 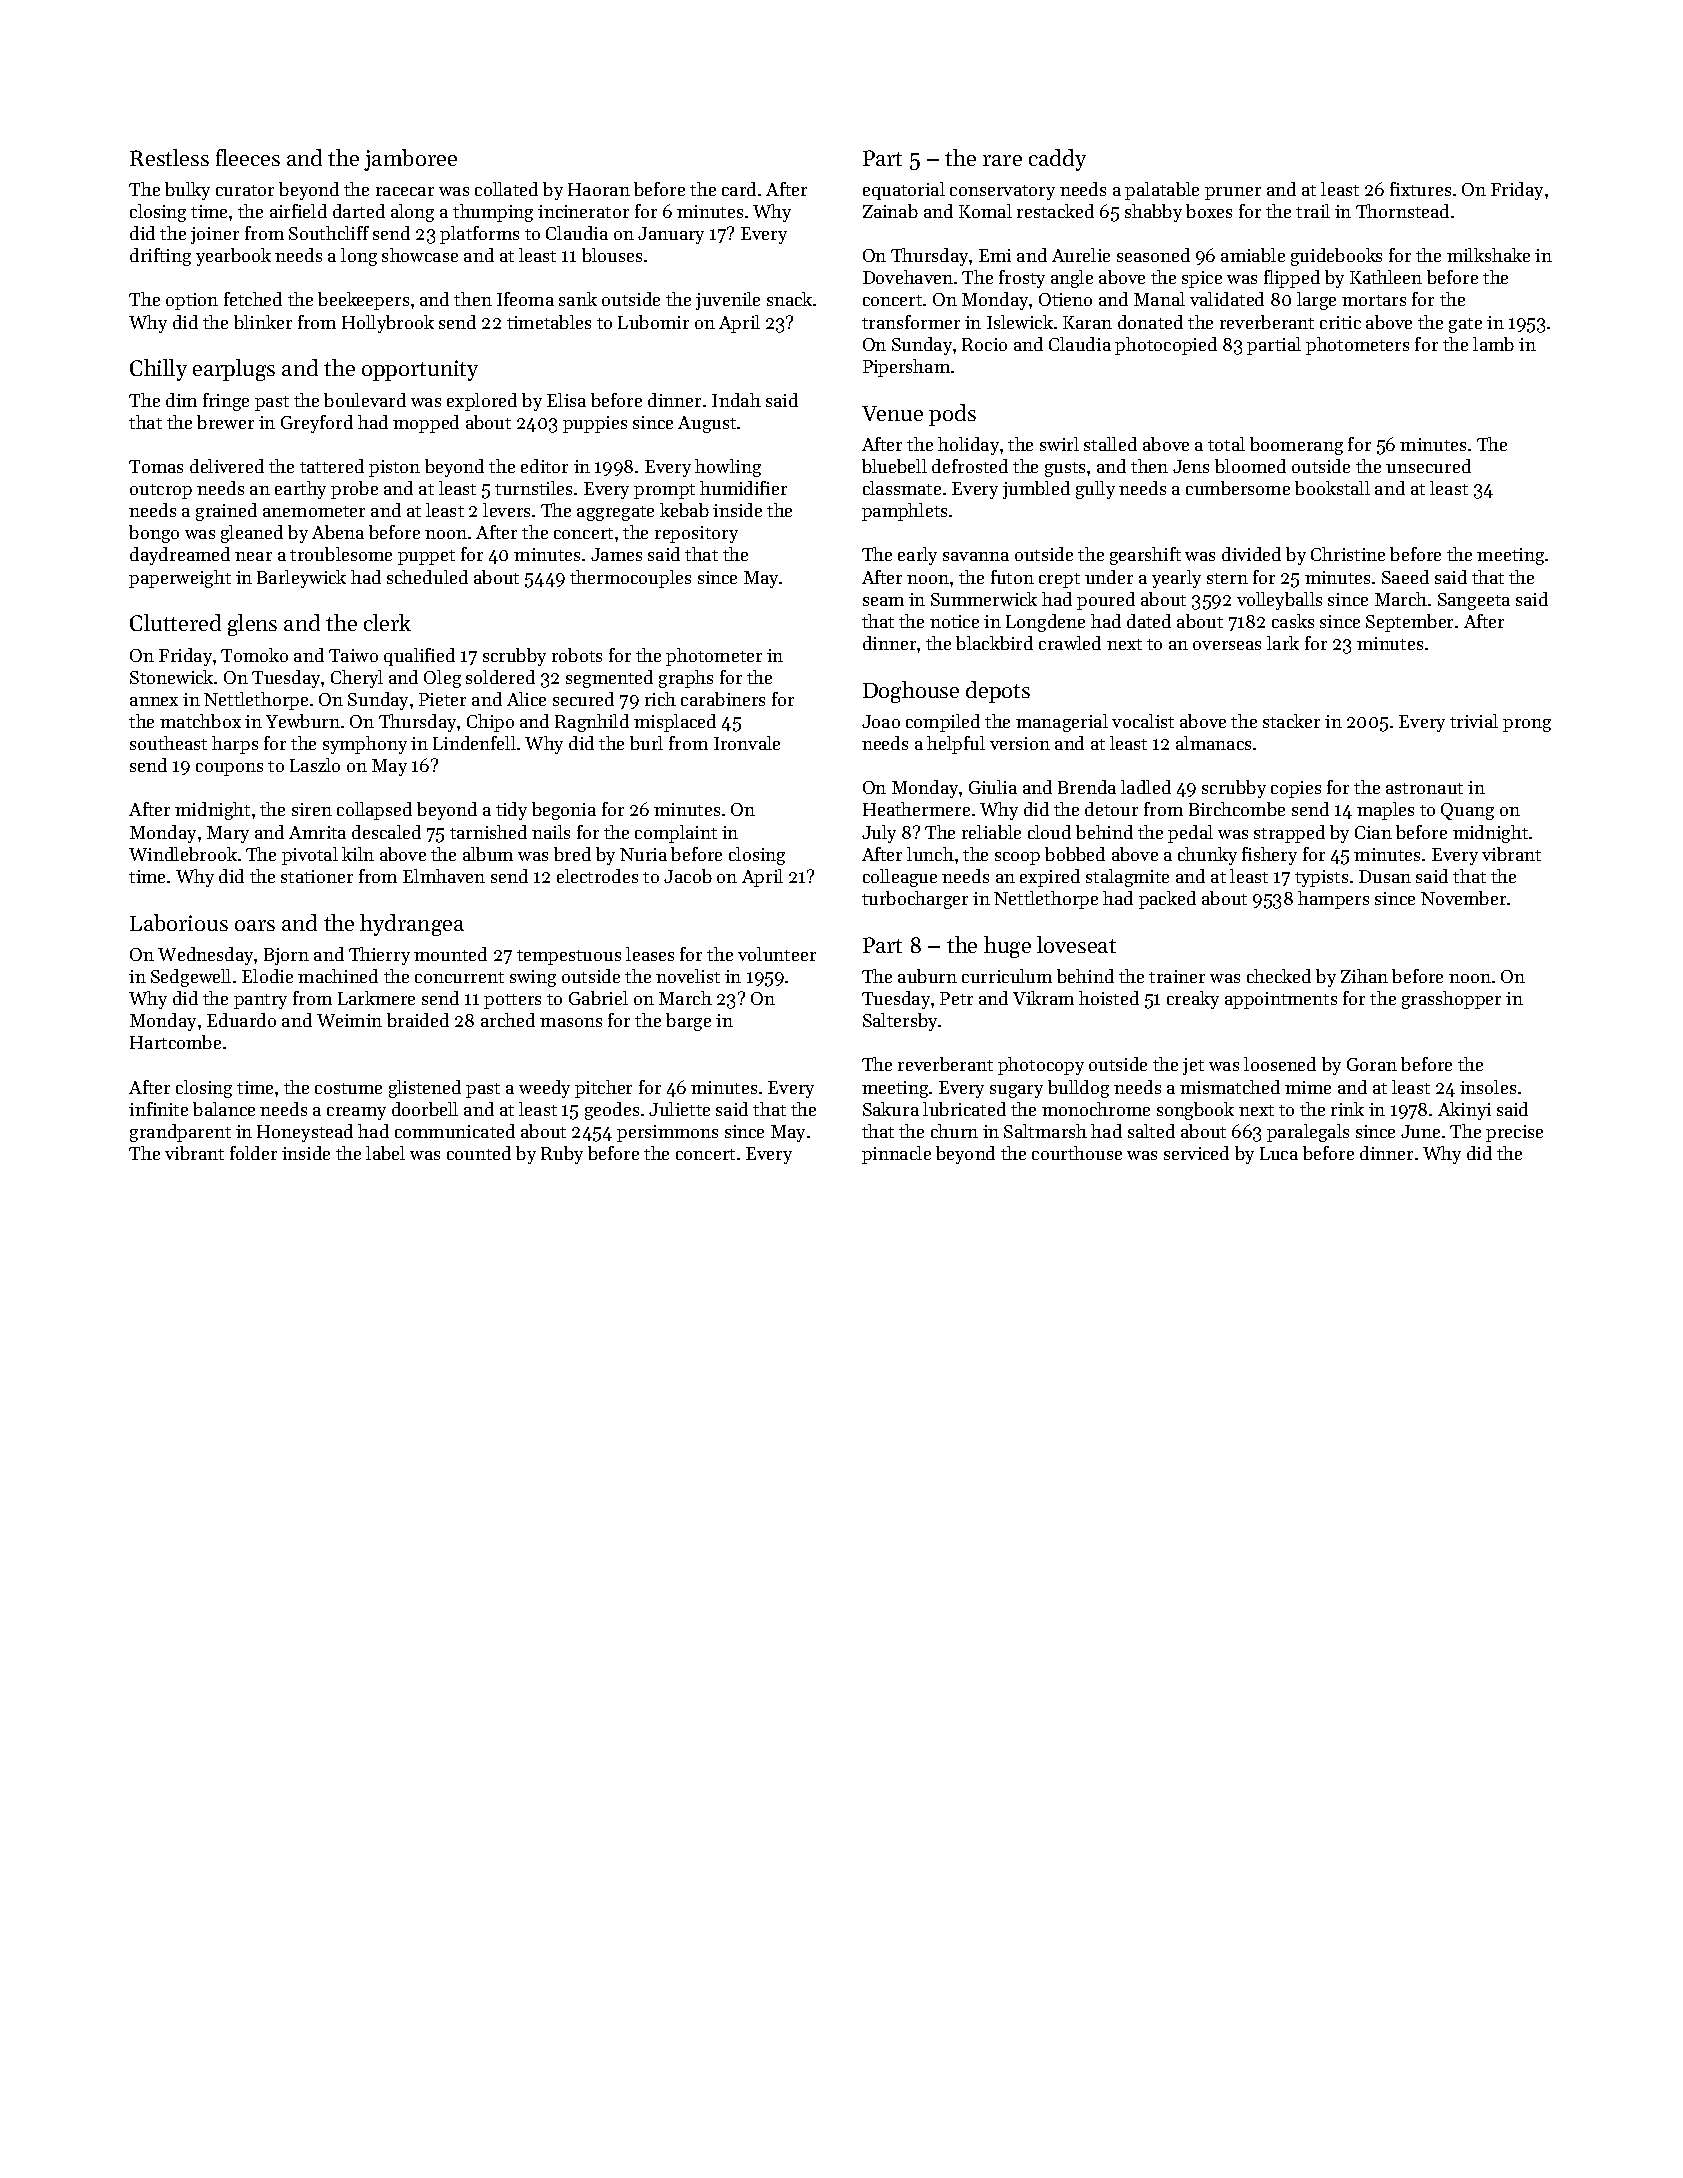 I want to click on transformer, so click(x=911, y=322).
